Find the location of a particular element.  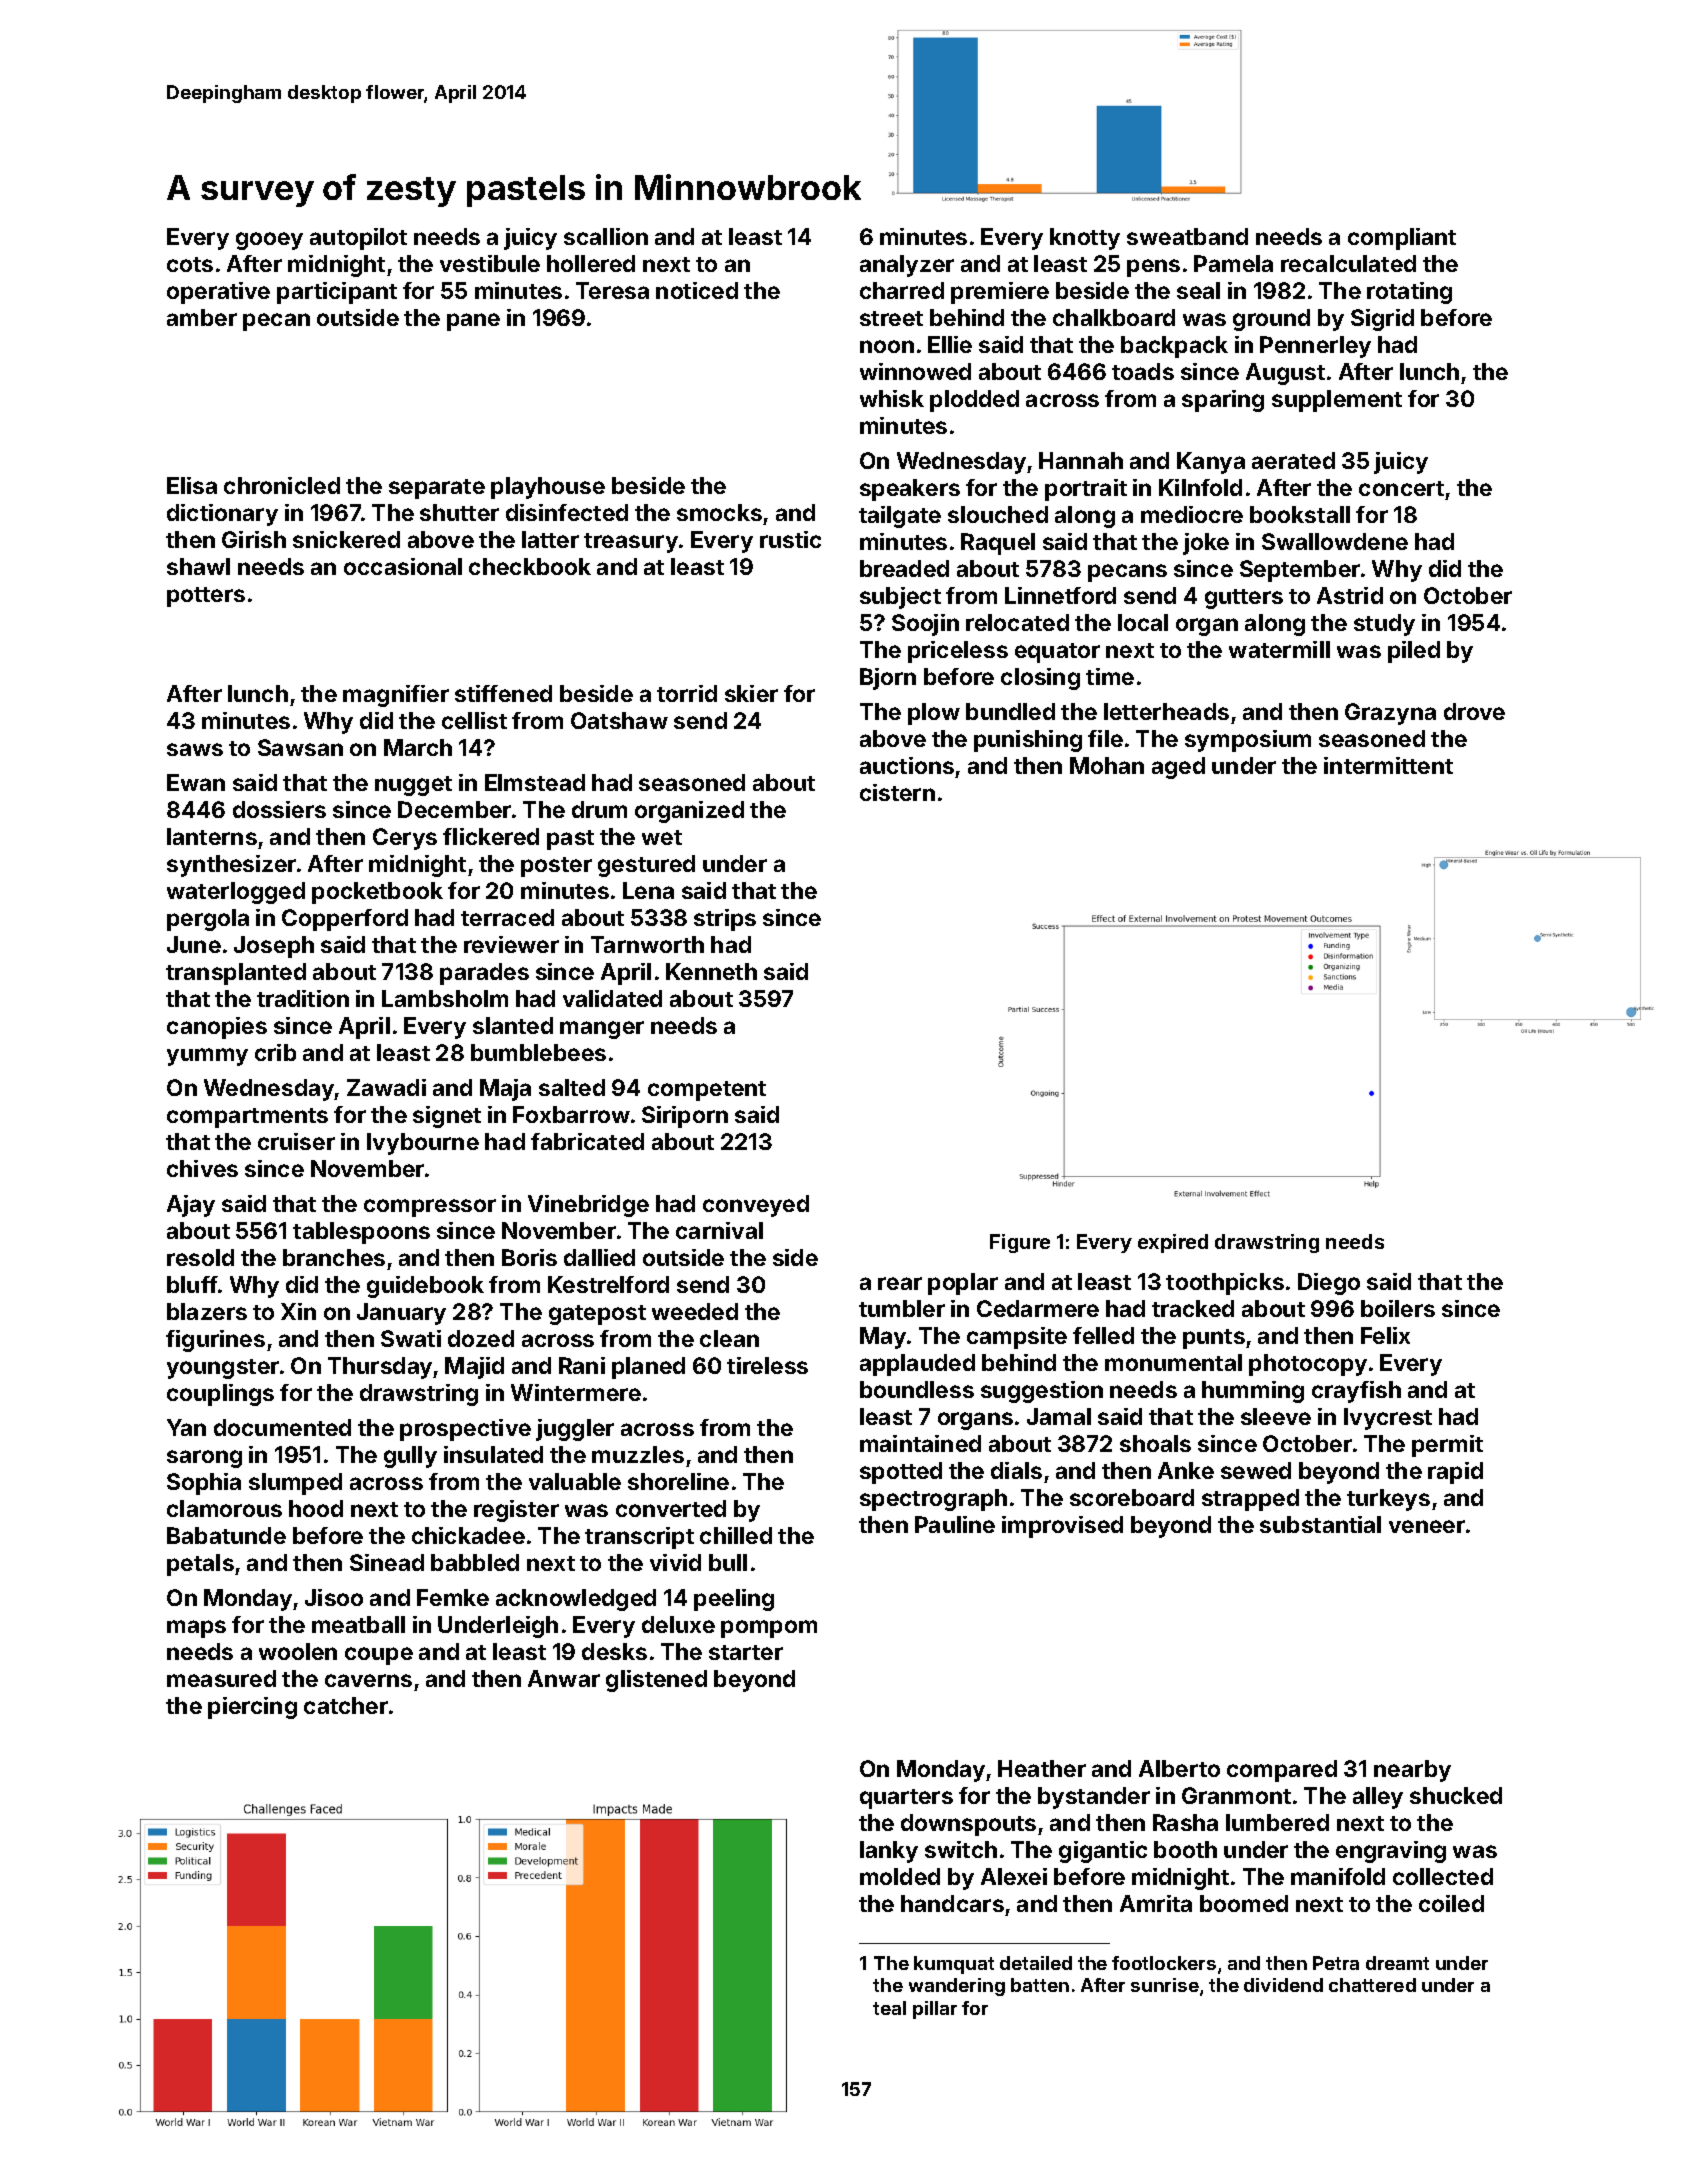

Rasha is located at coordinates (1185, 1822).
